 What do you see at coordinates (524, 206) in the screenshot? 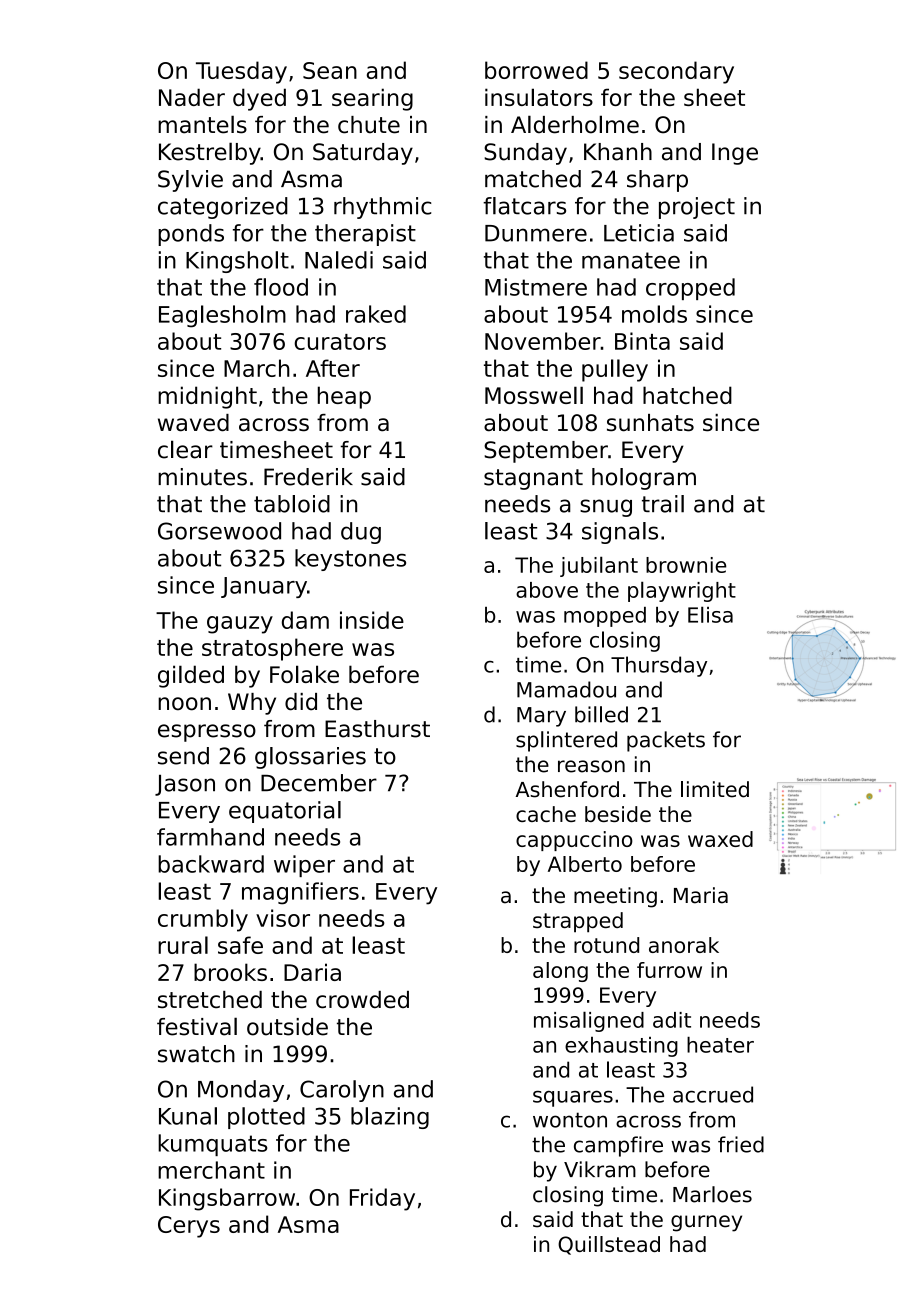
I see `flatcars` at bounding box center [524, 206].
